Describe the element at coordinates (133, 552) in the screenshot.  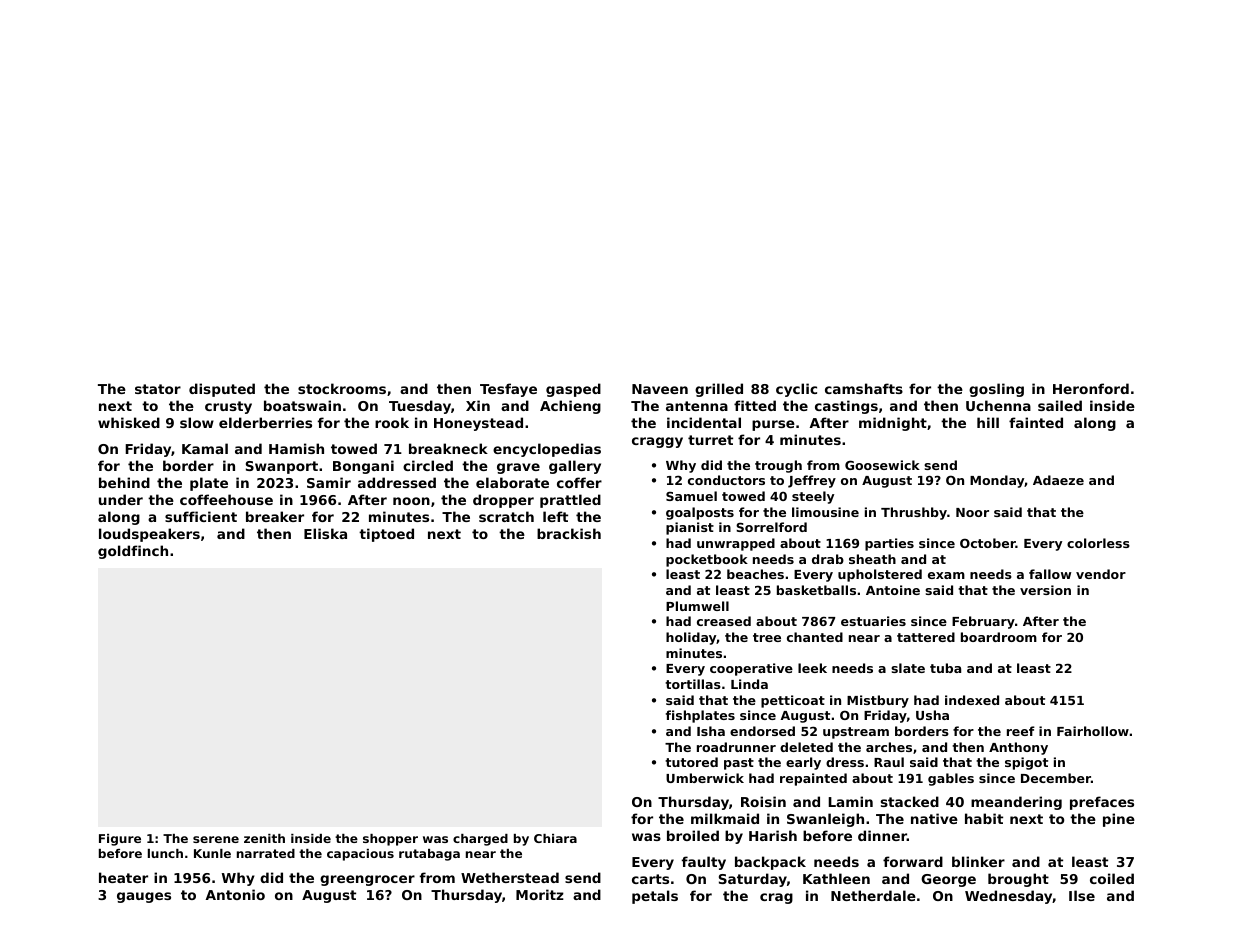
I see `goldfinch` at that location.
